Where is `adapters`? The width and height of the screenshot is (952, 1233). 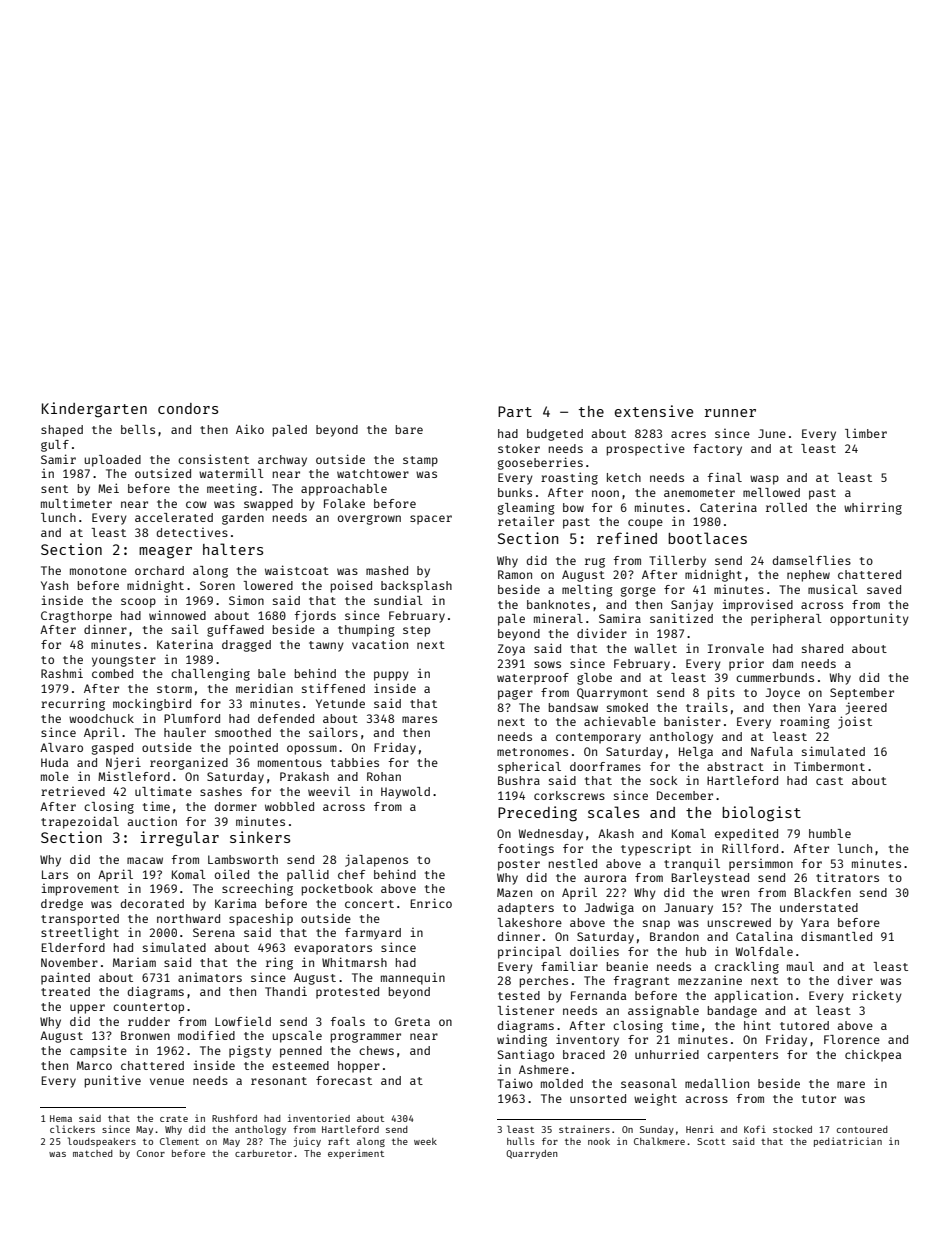 adapters is located at coordinates (526, 909).
